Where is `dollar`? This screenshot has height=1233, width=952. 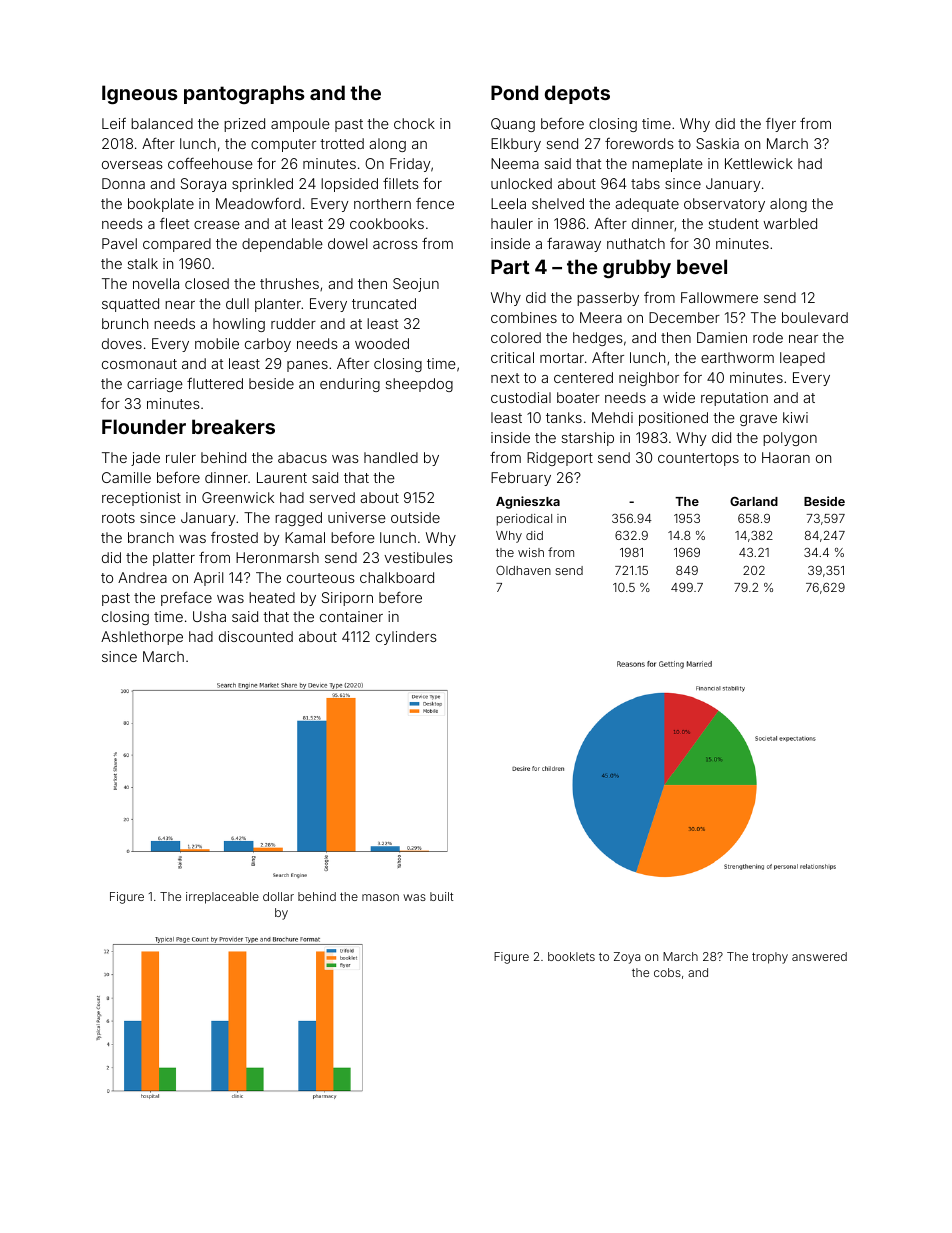 dollar is located at coordinates (278, 896).
